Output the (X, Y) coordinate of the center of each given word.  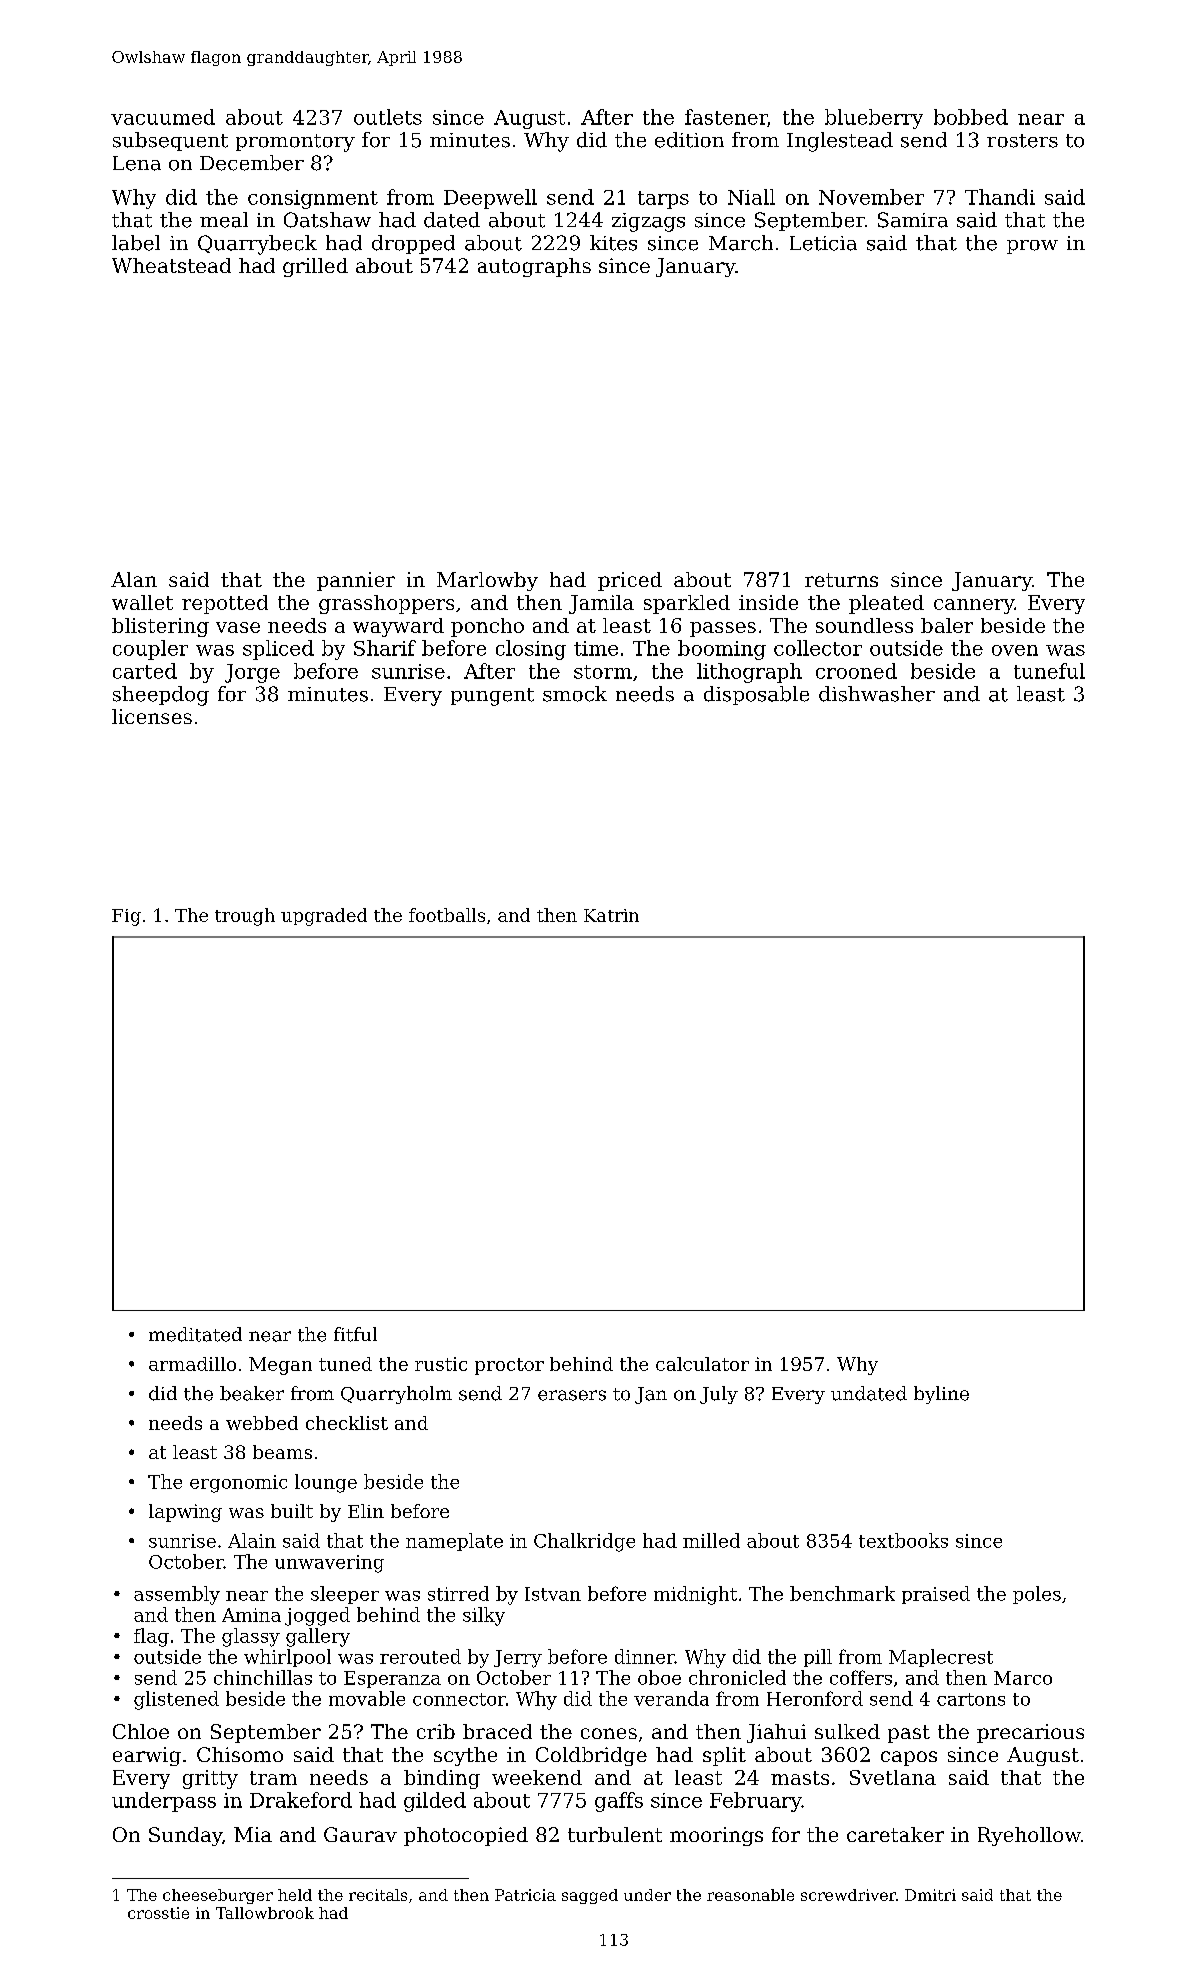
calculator (702, 1364)
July (719, 1395)
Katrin (611, 915)
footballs (447, 915)
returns (841, 580)
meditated (195, 1334)
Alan (134, 579)
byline (941, 1395)
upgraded (324, 917)
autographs (534, 267)
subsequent (170, 141)
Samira (913, 220)
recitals (378, 1895)
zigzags (648, 222)
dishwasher (877, 694)
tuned (345, 1364)
